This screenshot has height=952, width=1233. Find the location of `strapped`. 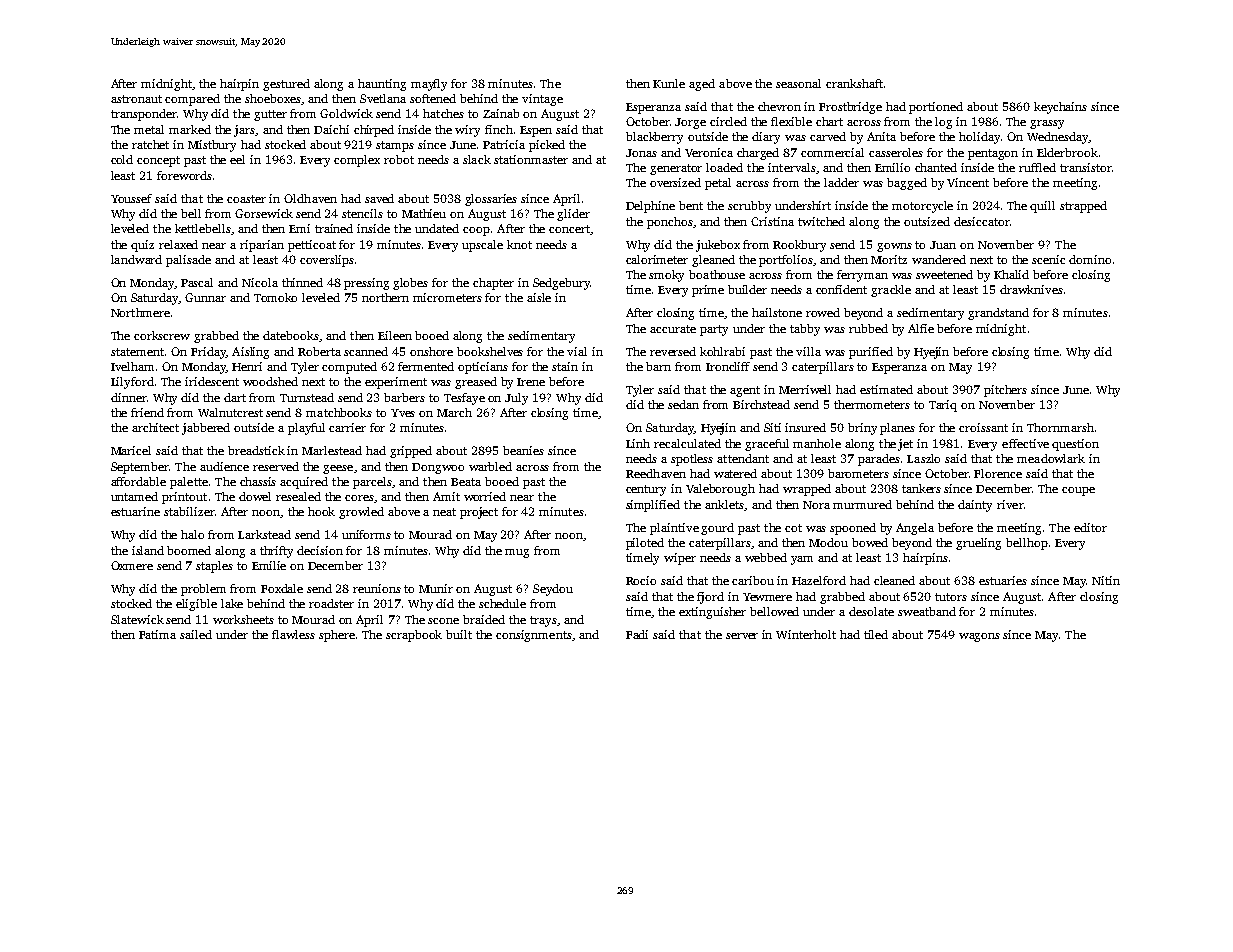

strapped is located at coordinates (1083, 207).
